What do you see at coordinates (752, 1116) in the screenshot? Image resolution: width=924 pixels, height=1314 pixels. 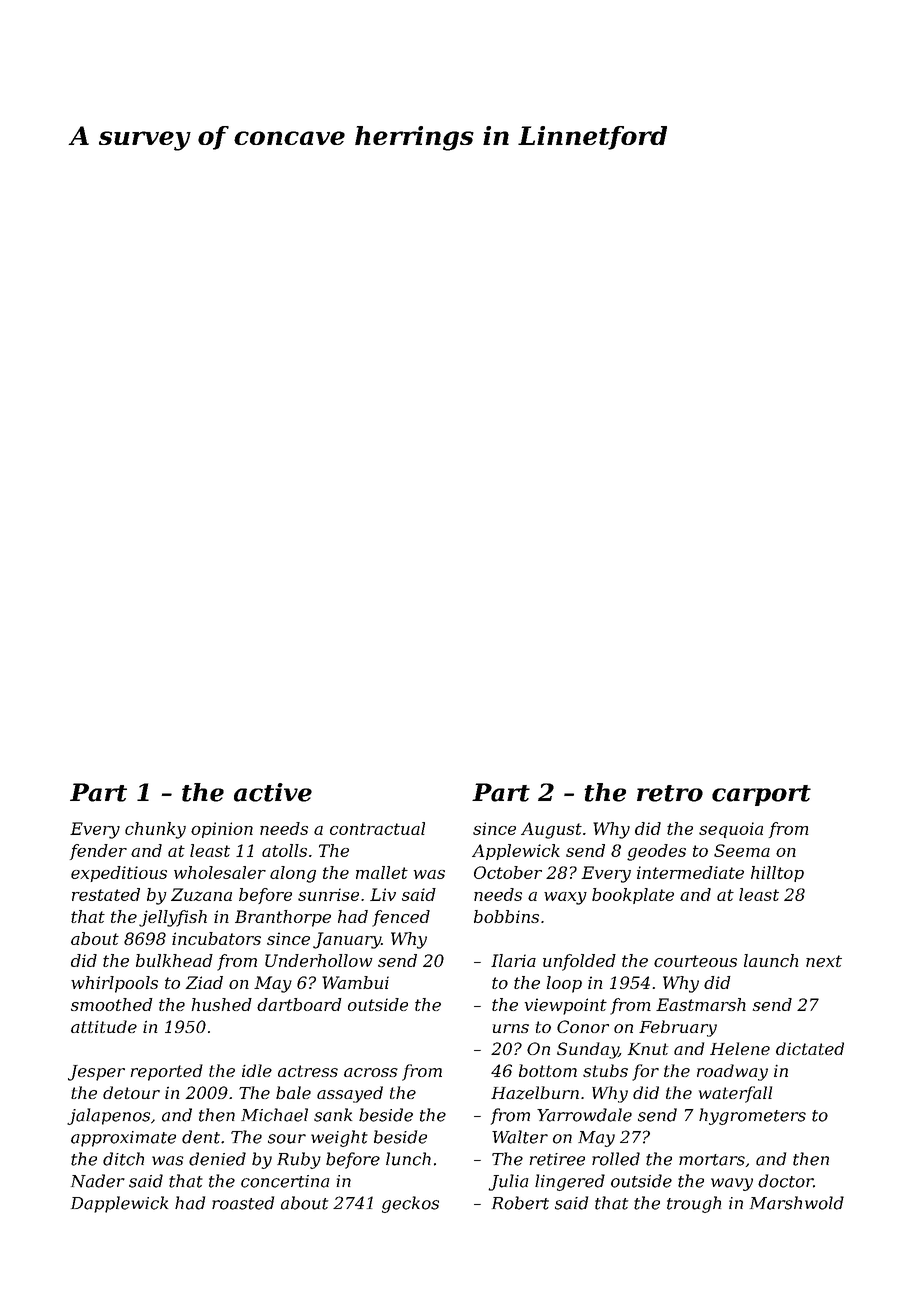 I see `hygrometers` at bounding box center [752, 1116].
